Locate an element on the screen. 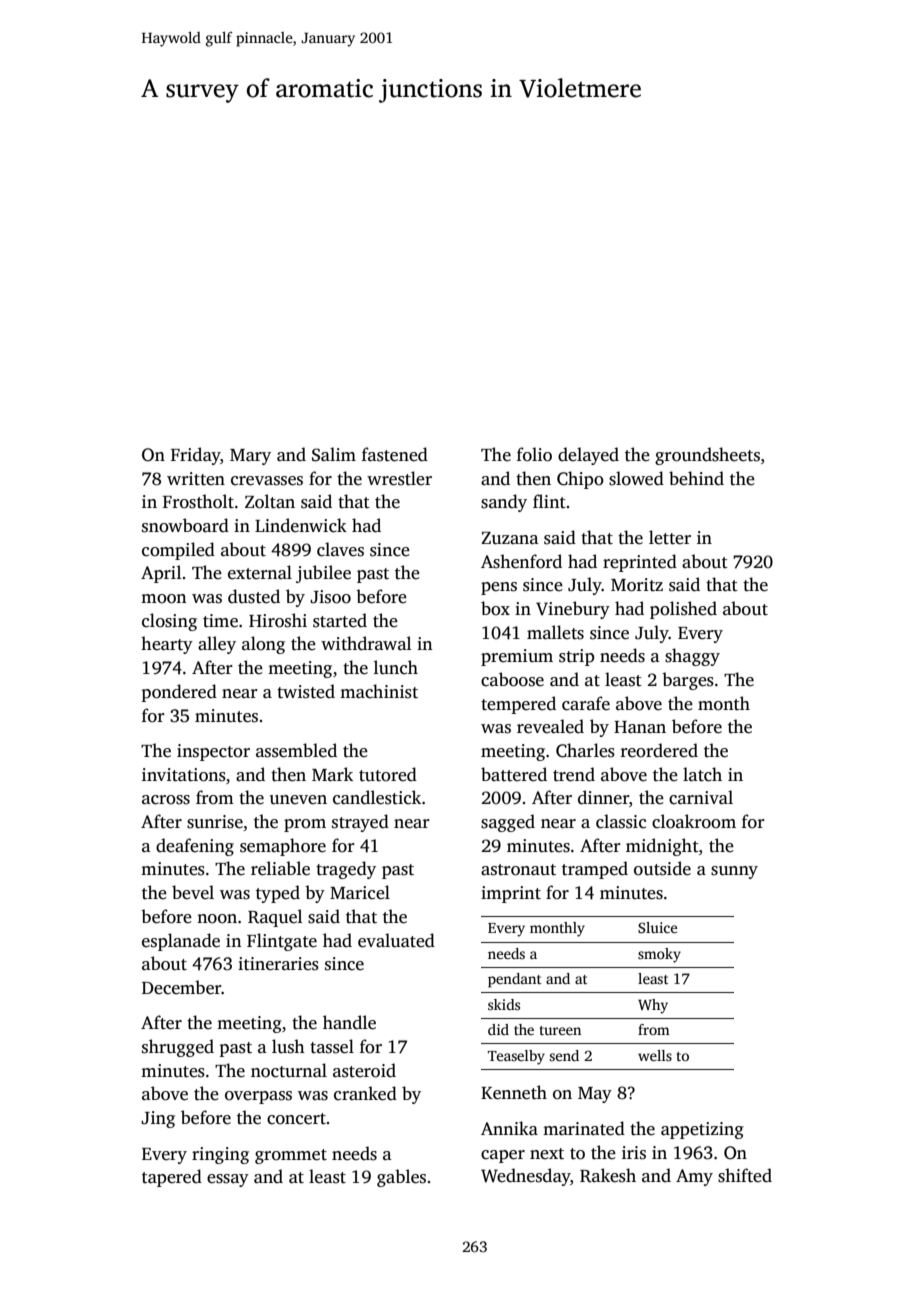 This screenshot has height=1314, width=924. Lindenwick is located at coordinates (301, 525).
